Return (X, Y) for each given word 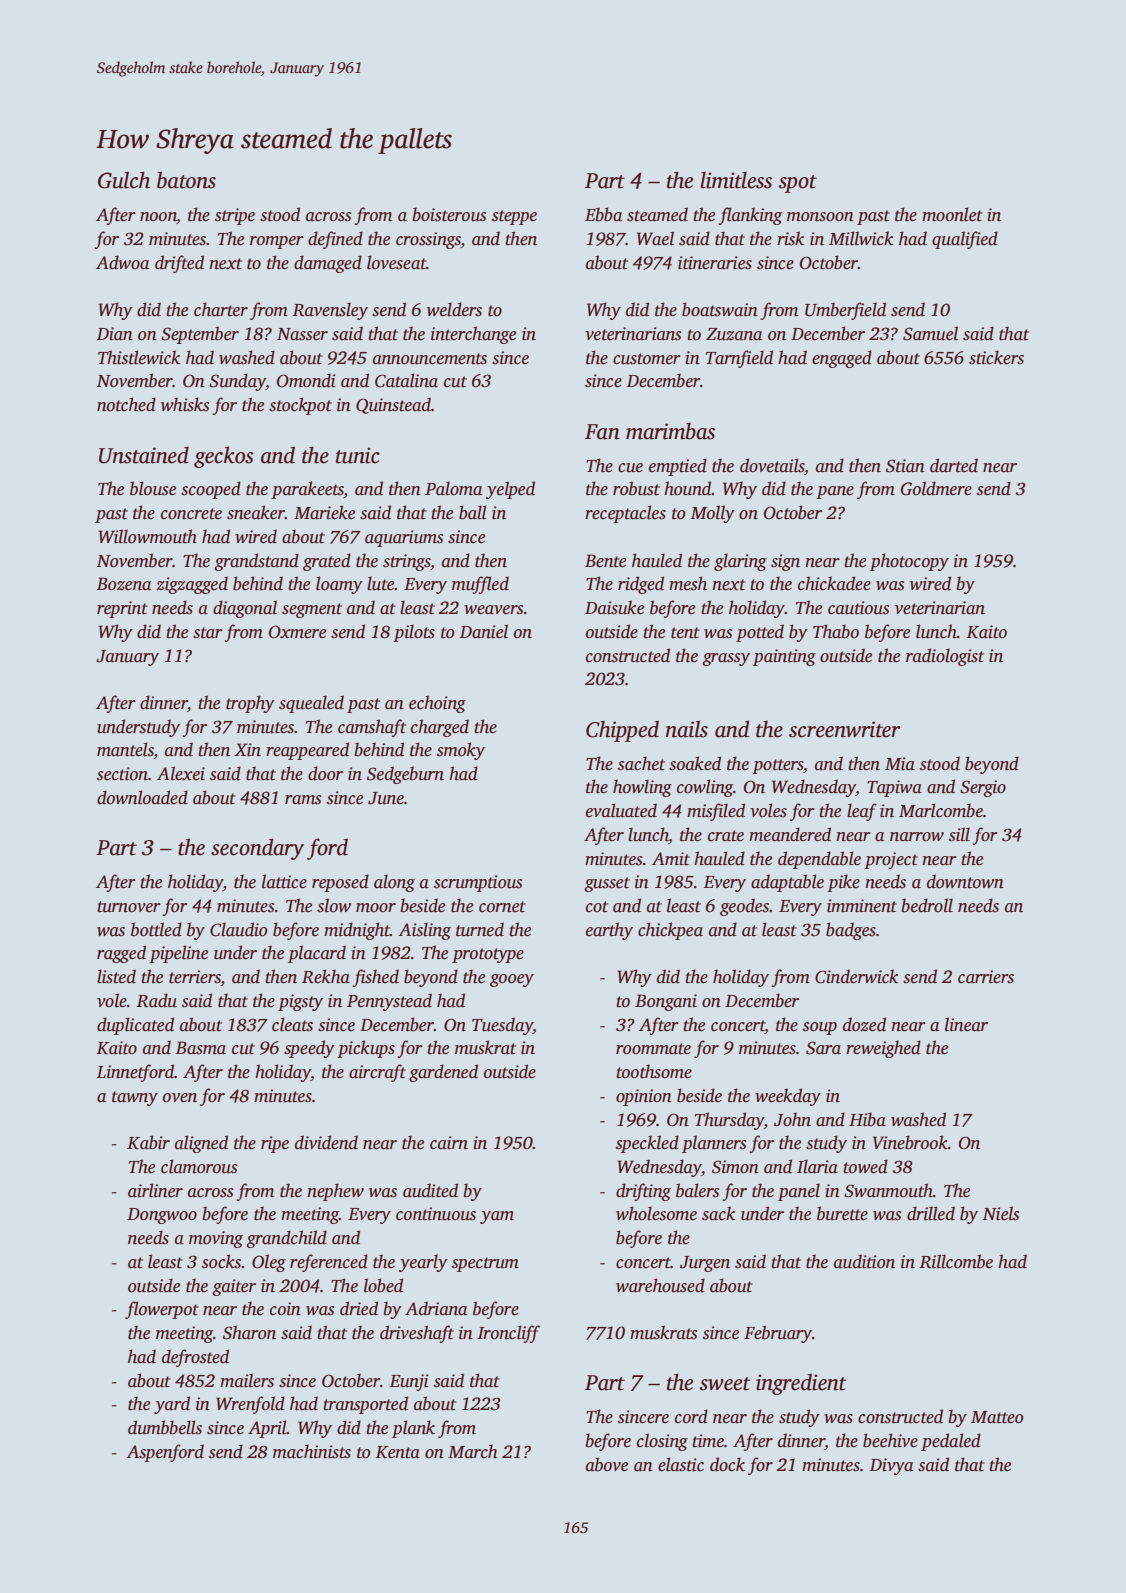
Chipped (622, 731)
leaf (862, 812)
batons (186, 180)
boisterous (449, 214)
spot (798, 184)
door (325, 773)
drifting (643, 1192)
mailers (247, 1380)
